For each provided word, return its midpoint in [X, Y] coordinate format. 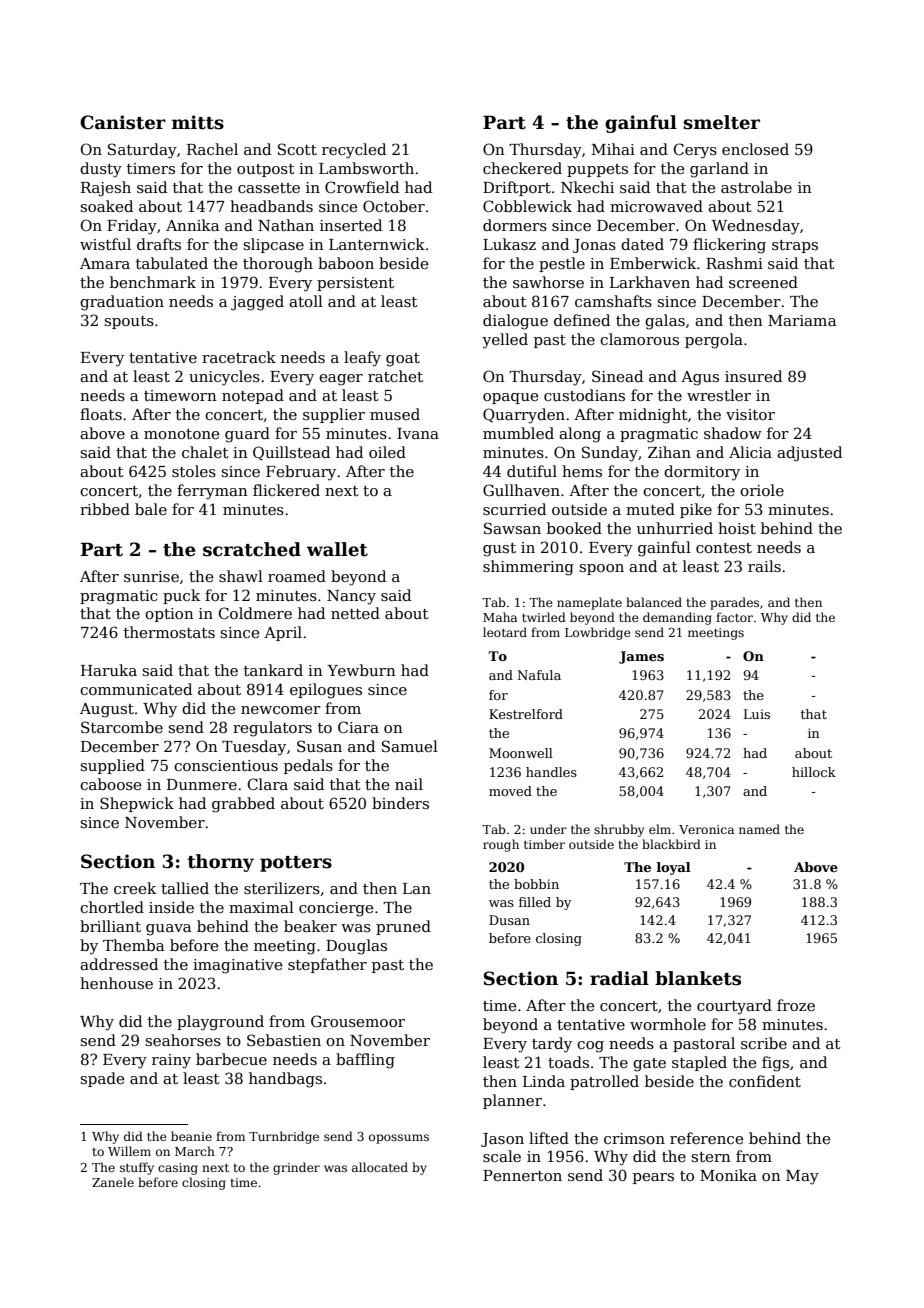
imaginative [237, 966]
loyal [673, 868]
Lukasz [509, 244]
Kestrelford [526, 714]
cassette [269, 188]
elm [660, 829]
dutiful [532, 471]
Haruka [109, 670]
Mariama [802, 320]
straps [795, 246]
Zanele [113, 1182]
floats [101, 414]
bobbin [536, 884]
